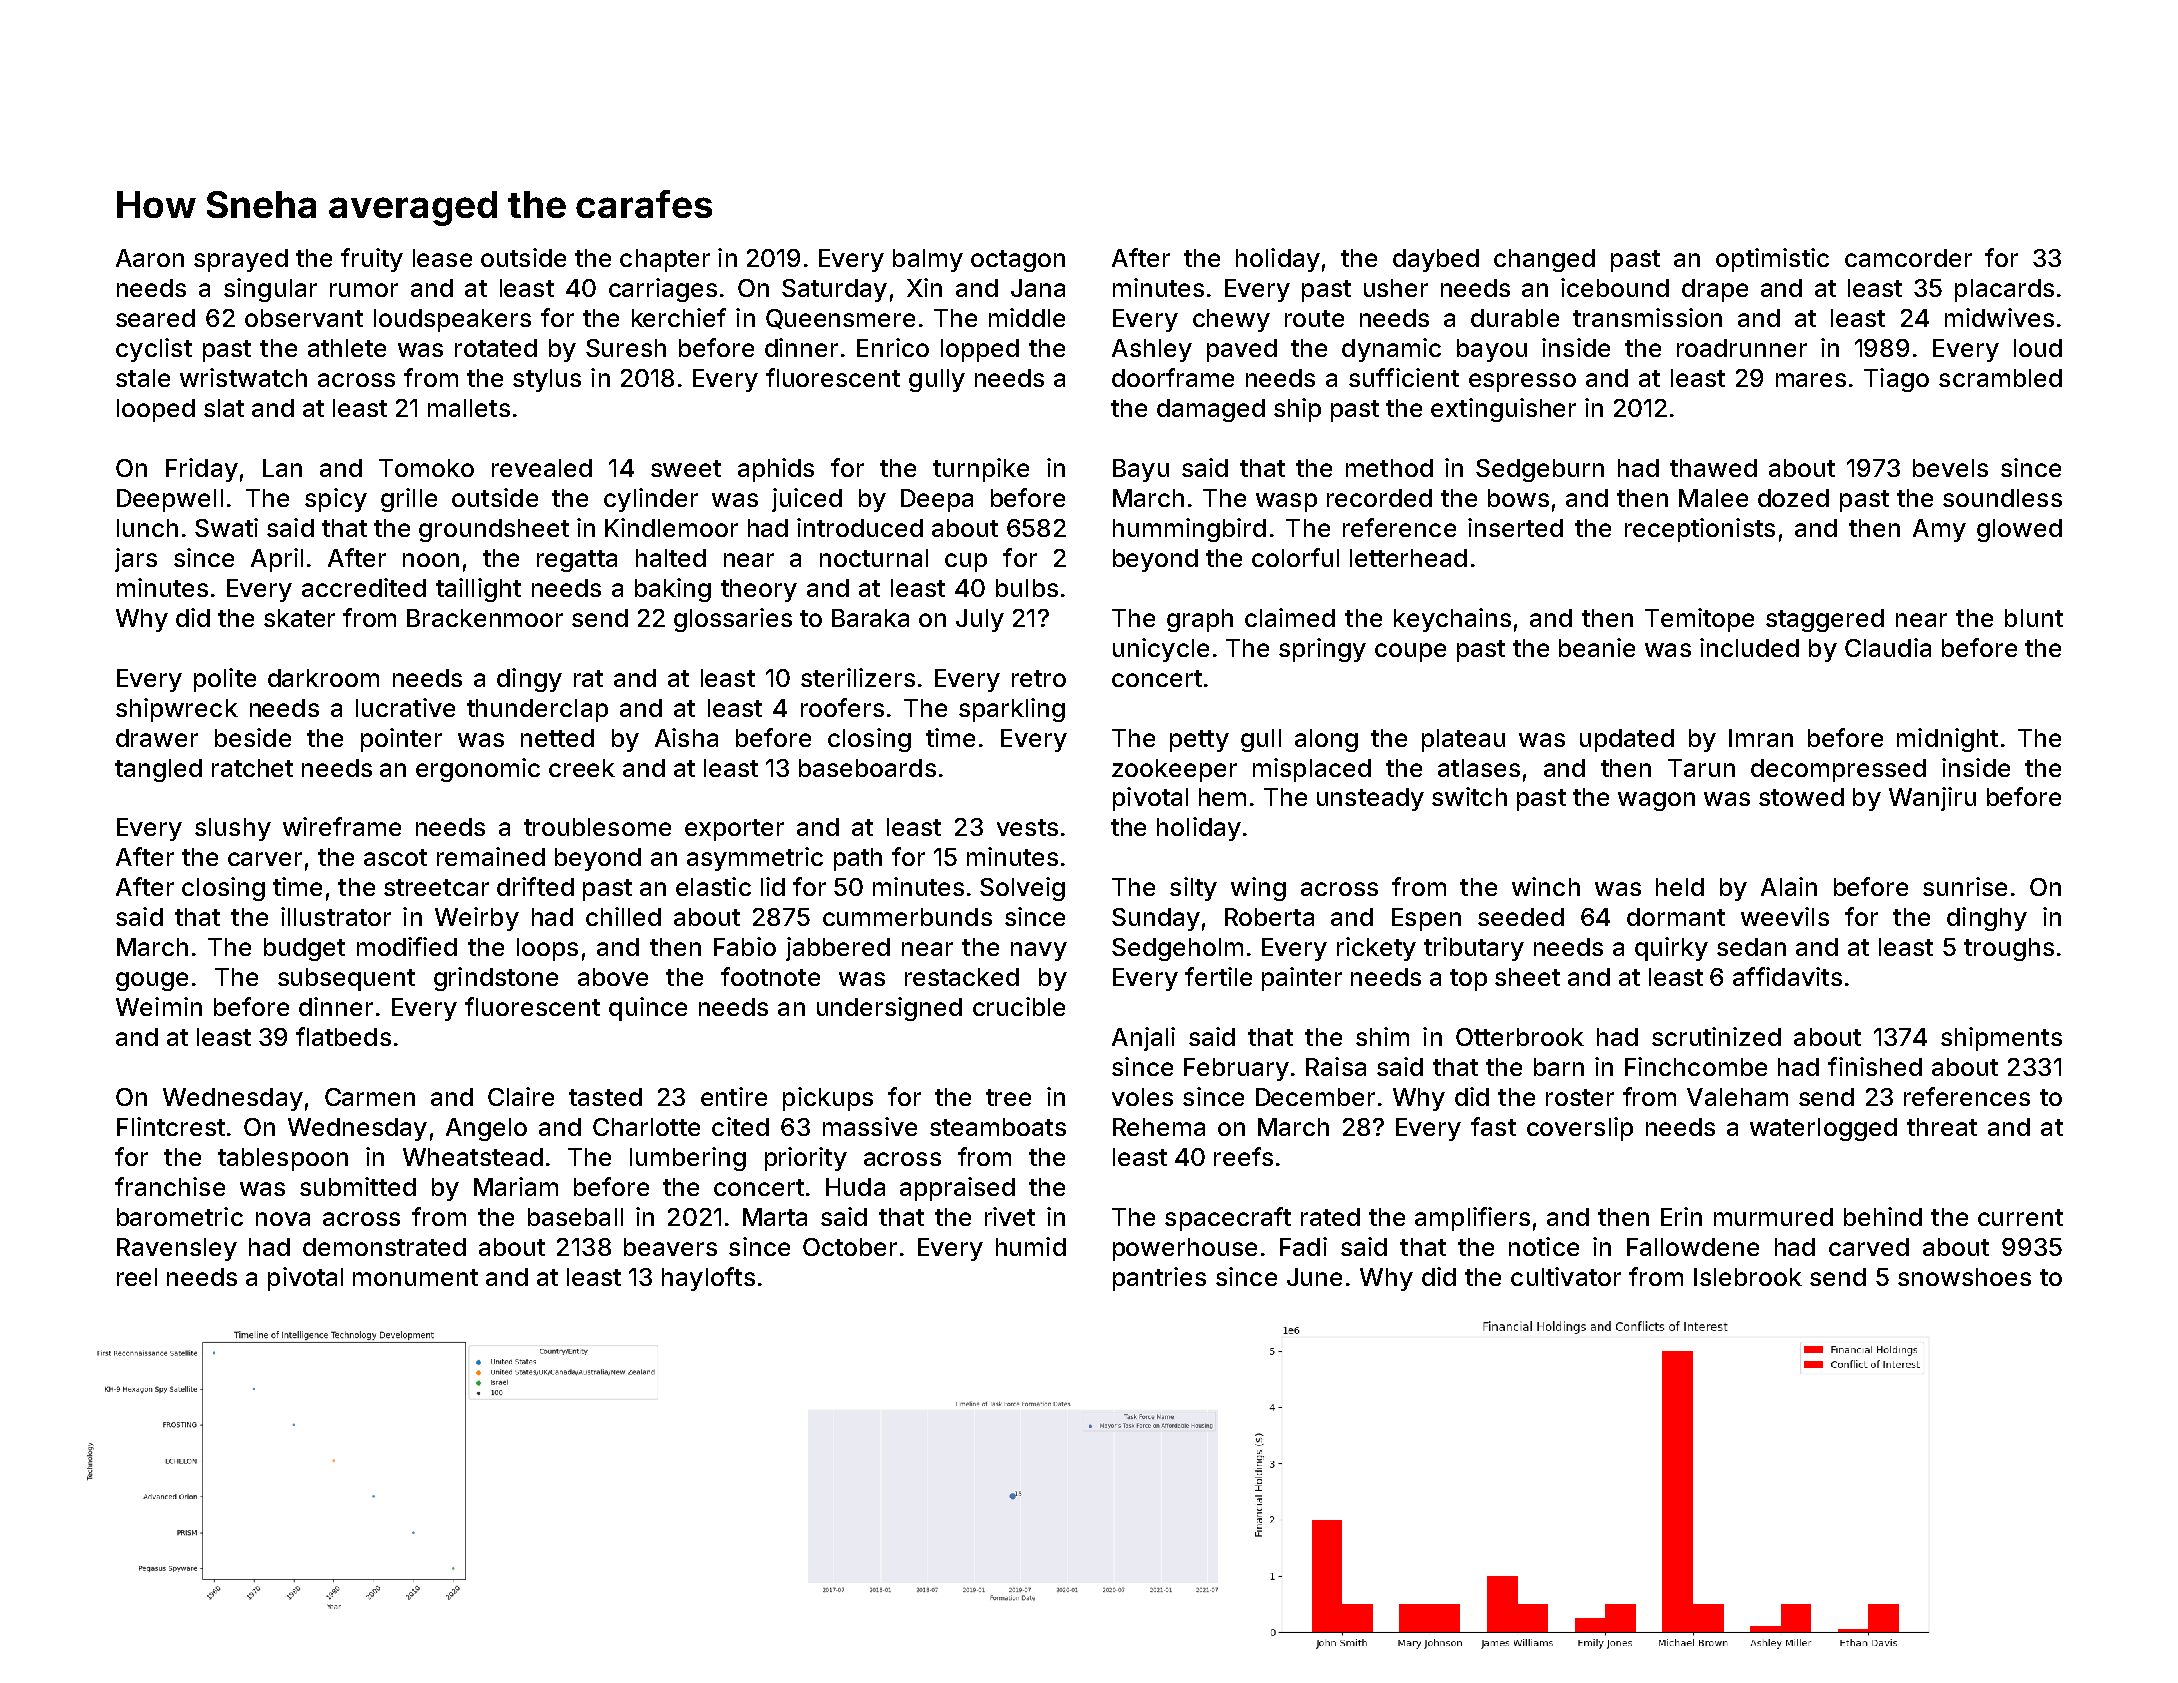  I want to click on Ravensley, so click(177, 1249).
